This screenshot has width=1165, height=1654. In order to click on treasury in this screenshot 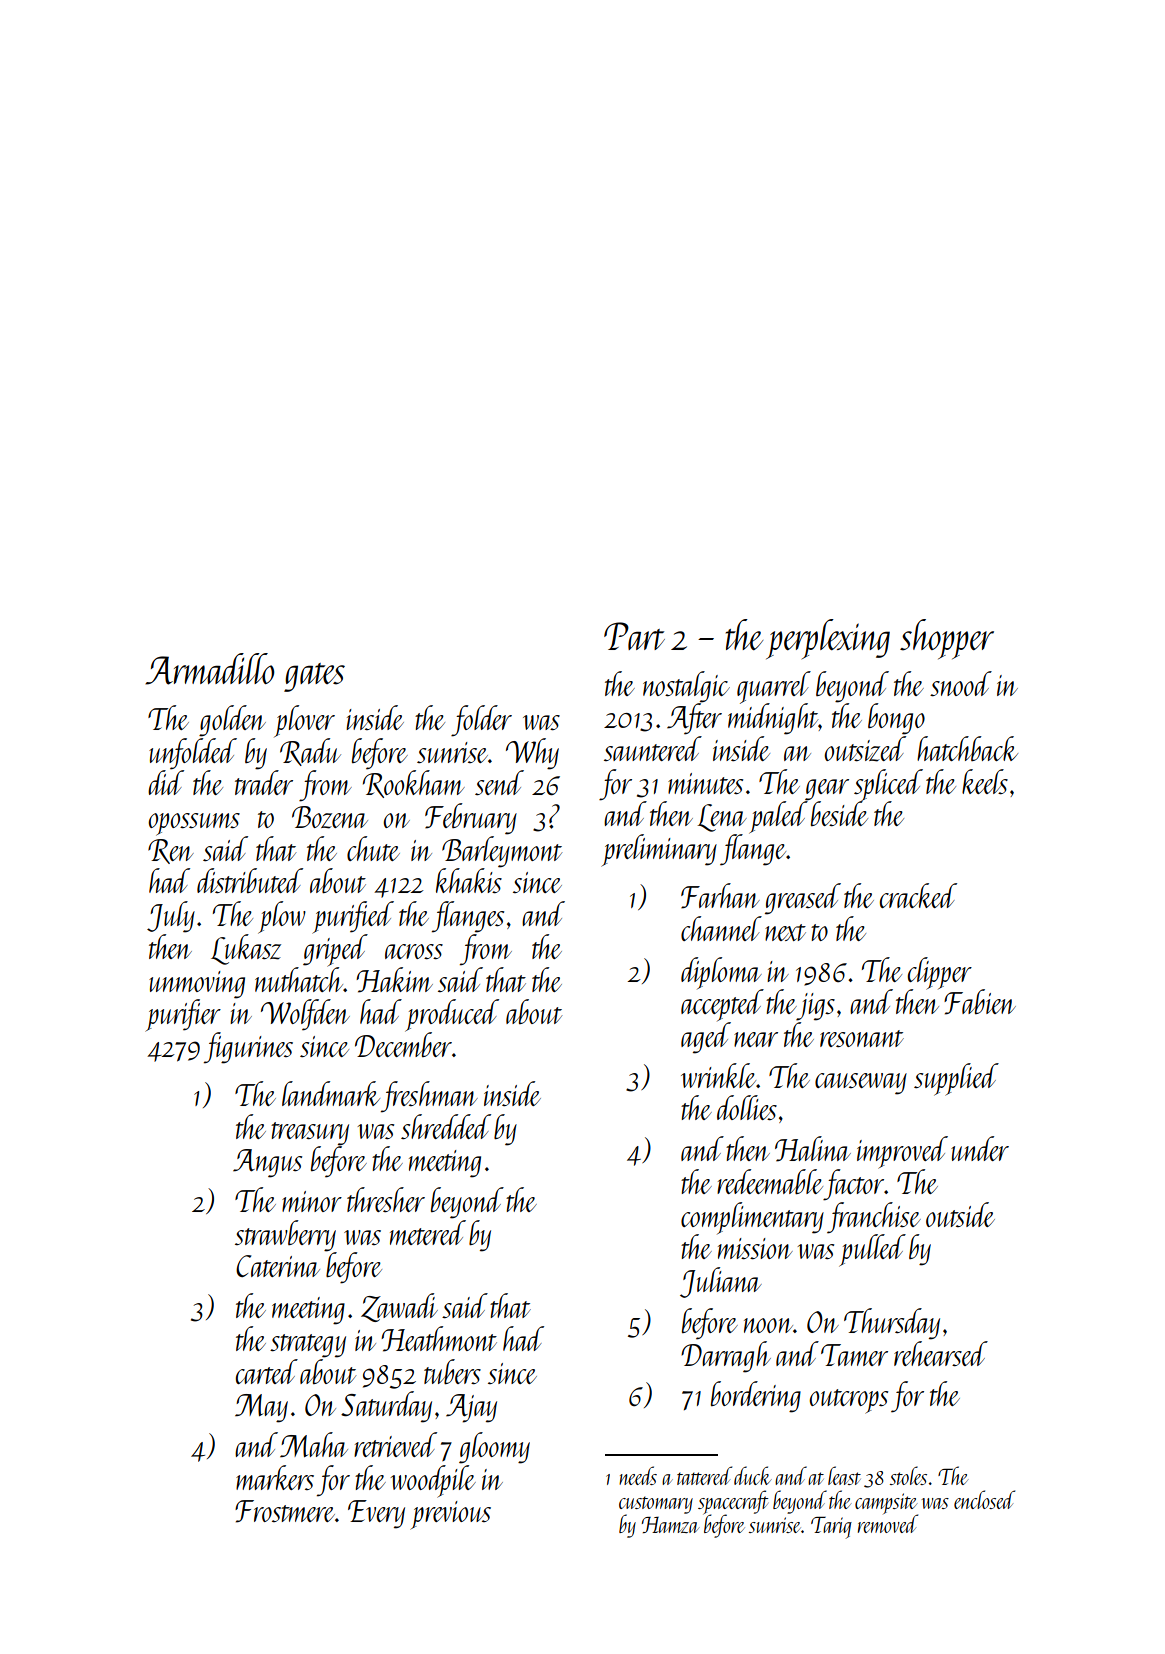, I will do `click(310, 1134)`.
